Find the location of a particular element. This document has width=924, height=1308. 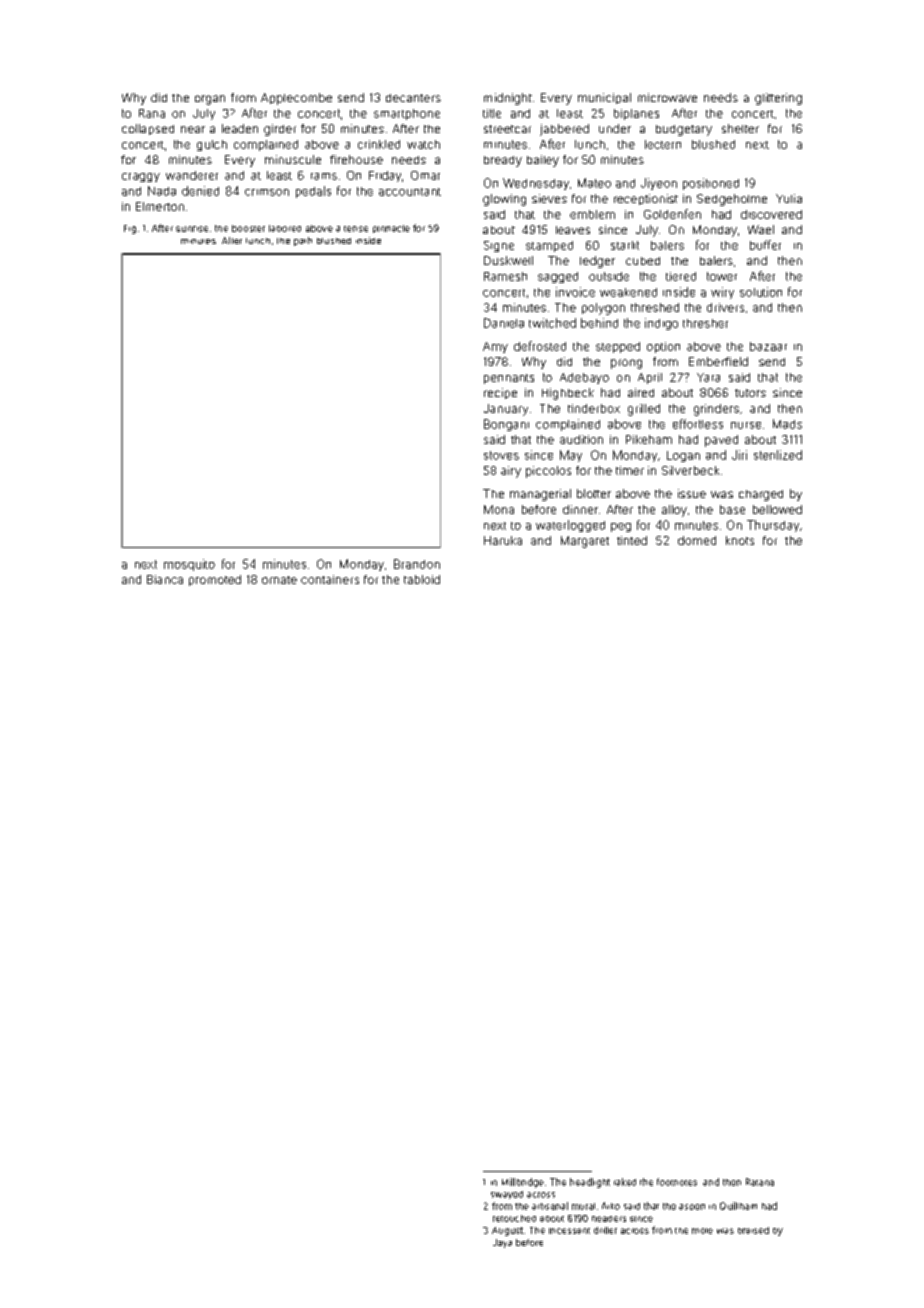

swayed is located at coordinates (507, 1195).
